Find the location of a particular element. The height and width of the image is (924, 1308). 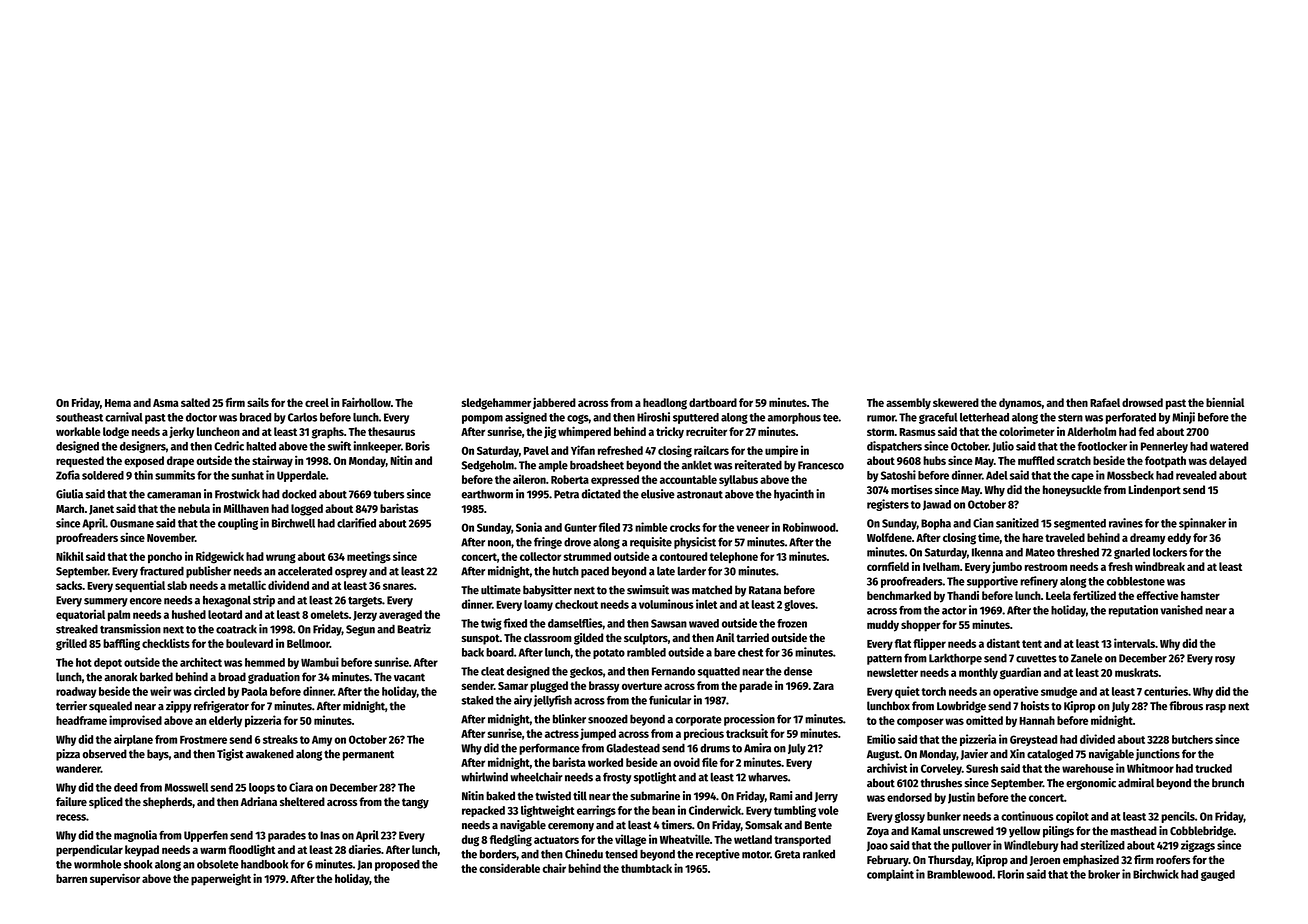

assembly is located at coordinates (908, 404).
